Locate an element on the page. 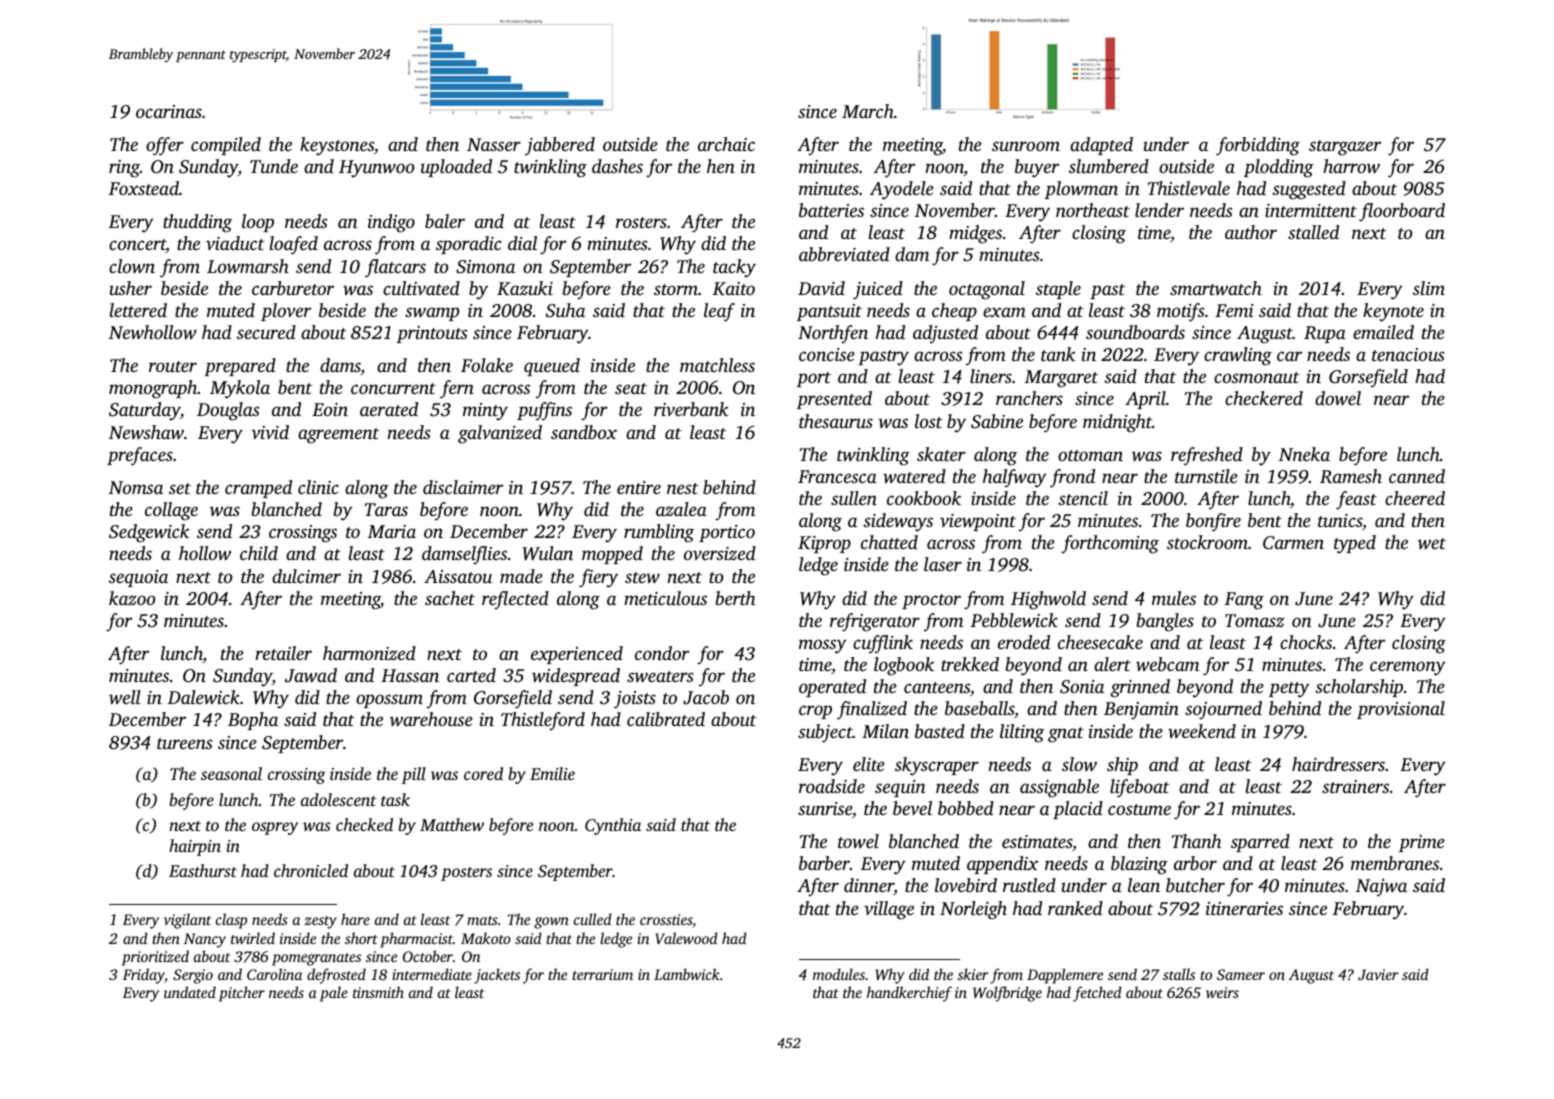 This image has height=1099, width=1554. sunroom is located at coordinates (1026, 146).
